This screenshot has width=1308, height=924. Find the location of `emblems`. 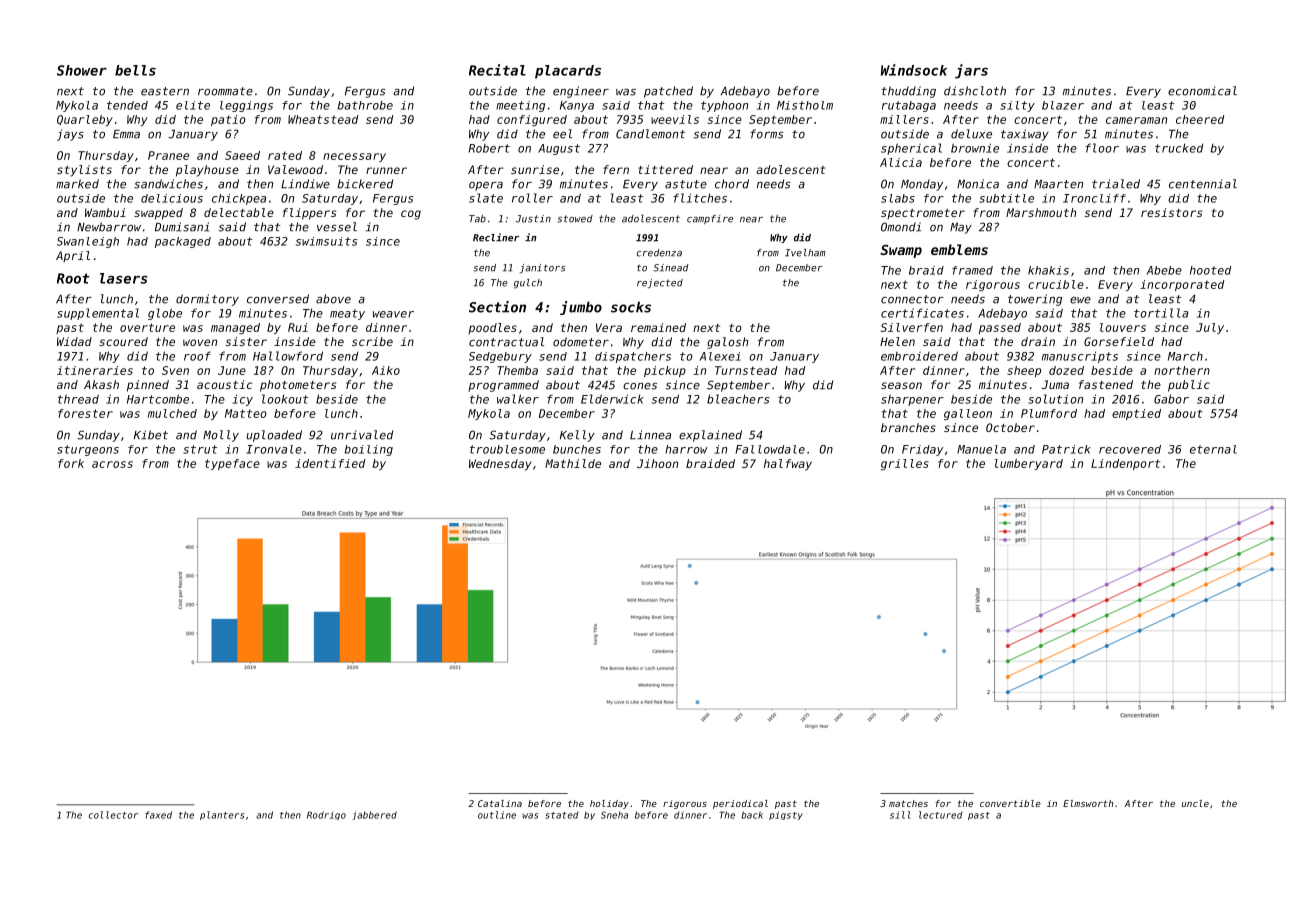

emblems is located at coordinates (959, 249).
